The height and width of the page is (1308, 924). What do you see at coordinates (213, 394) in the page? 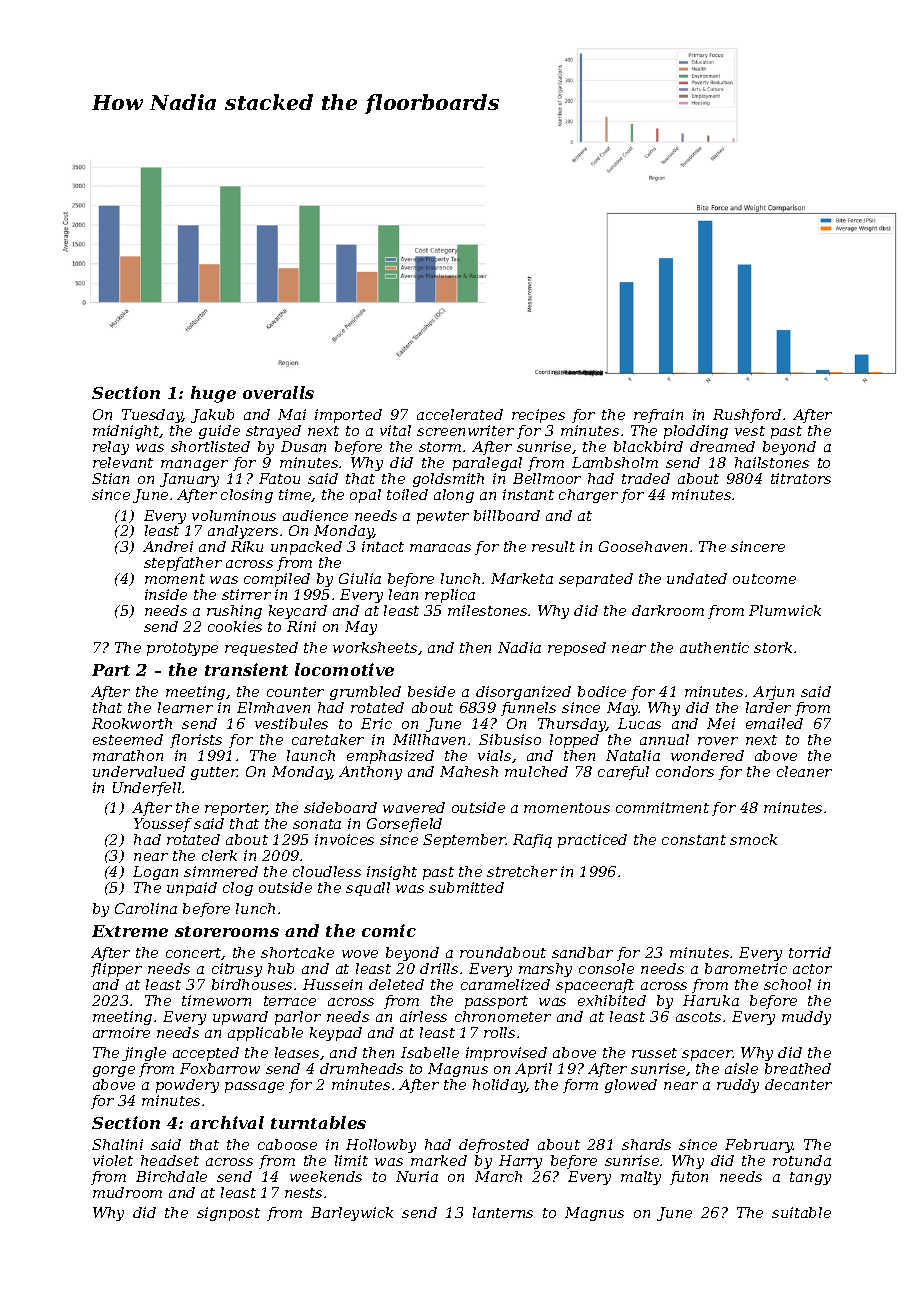
I see `huge` at bounding box center [213, 394].
